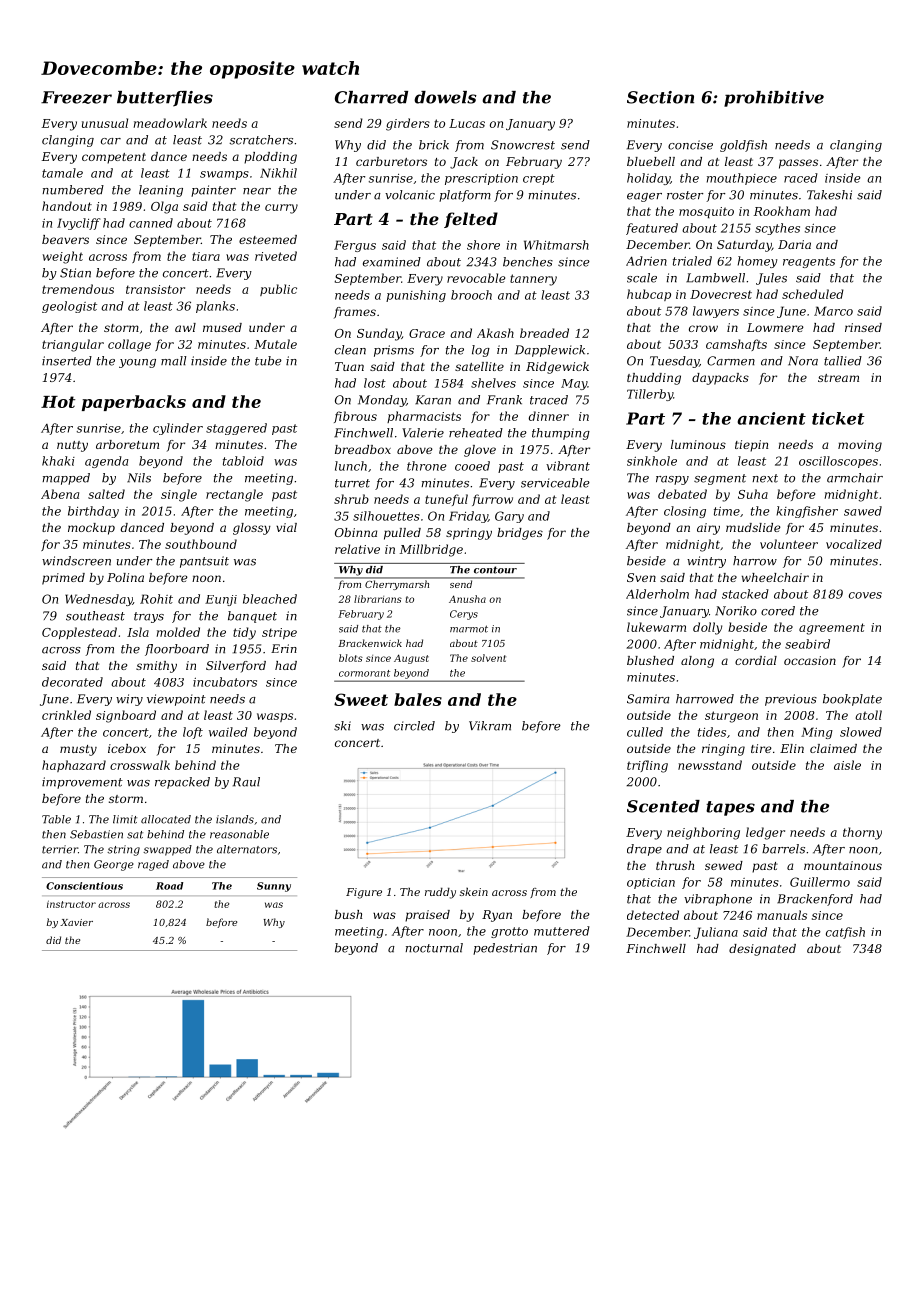  Describe the element at coordinates (467, 123) in the image. I see `Lucas` at that location.
